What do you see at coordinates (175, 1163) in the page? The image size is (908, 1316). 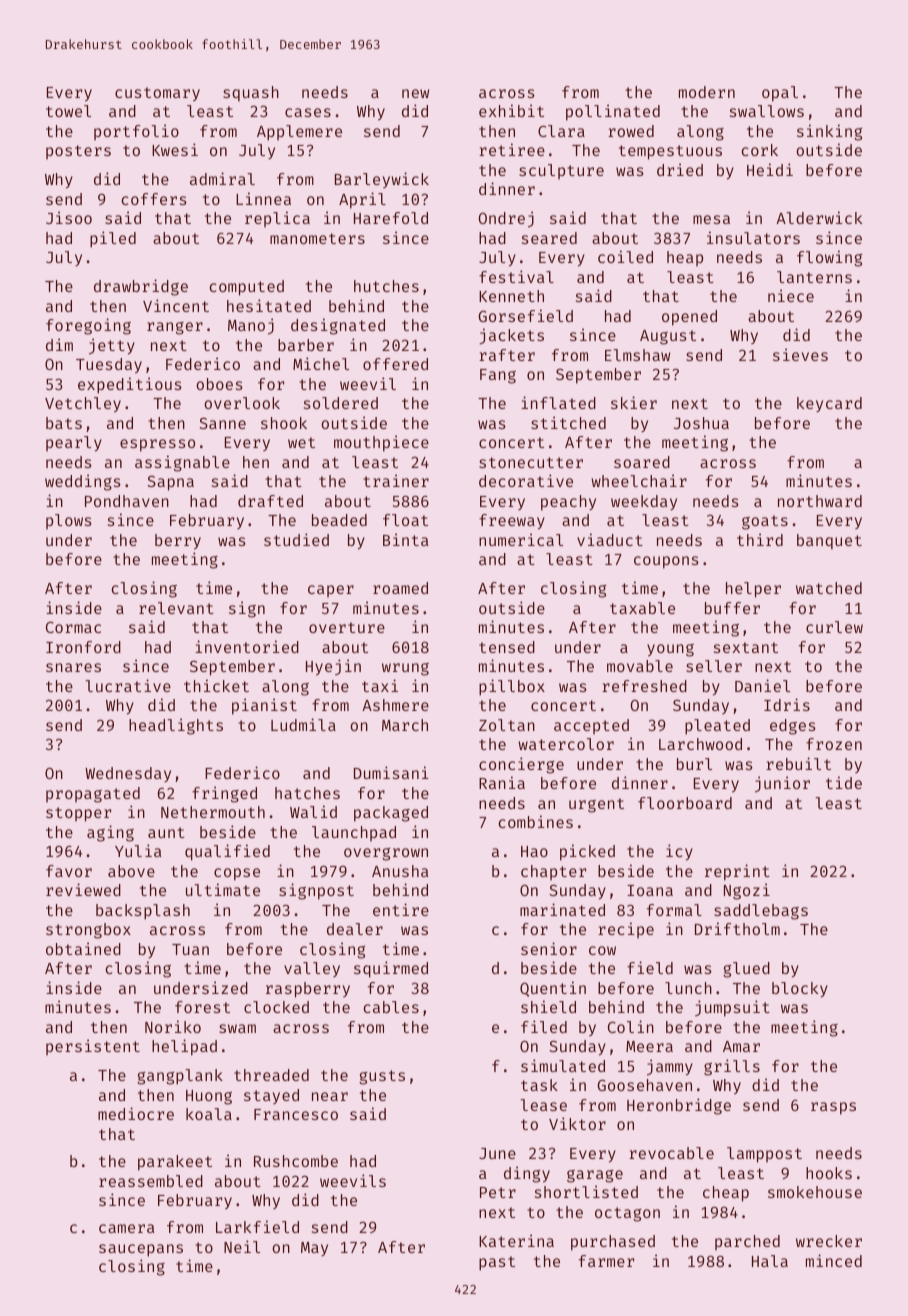 I see `parakeet` at bounding box center [175, 1163].
